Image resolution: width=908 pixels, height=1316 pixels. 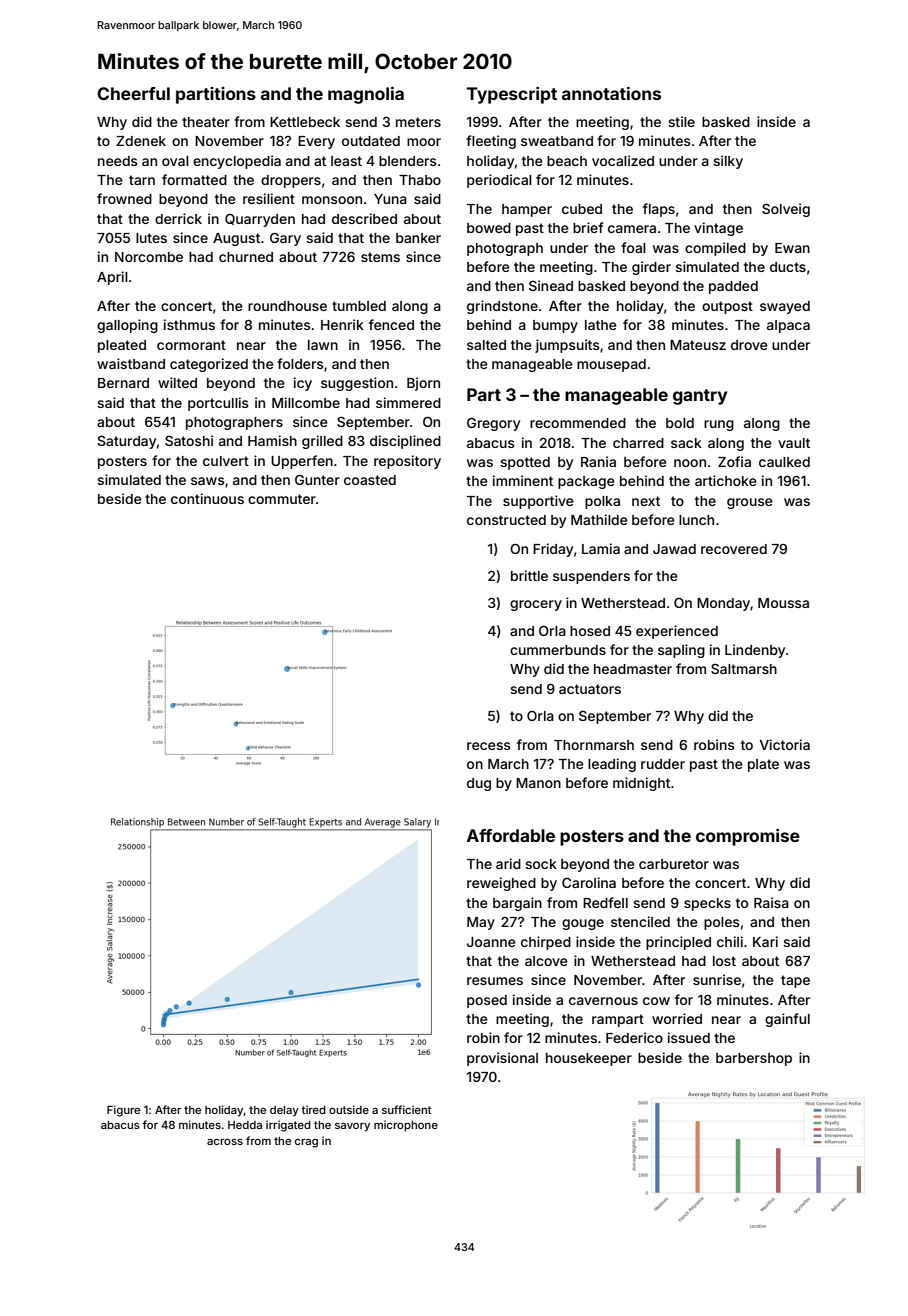 What do you see at coordinates (786, 210) in the page?
I see `Solveig` at bounding box center [786, 210].
